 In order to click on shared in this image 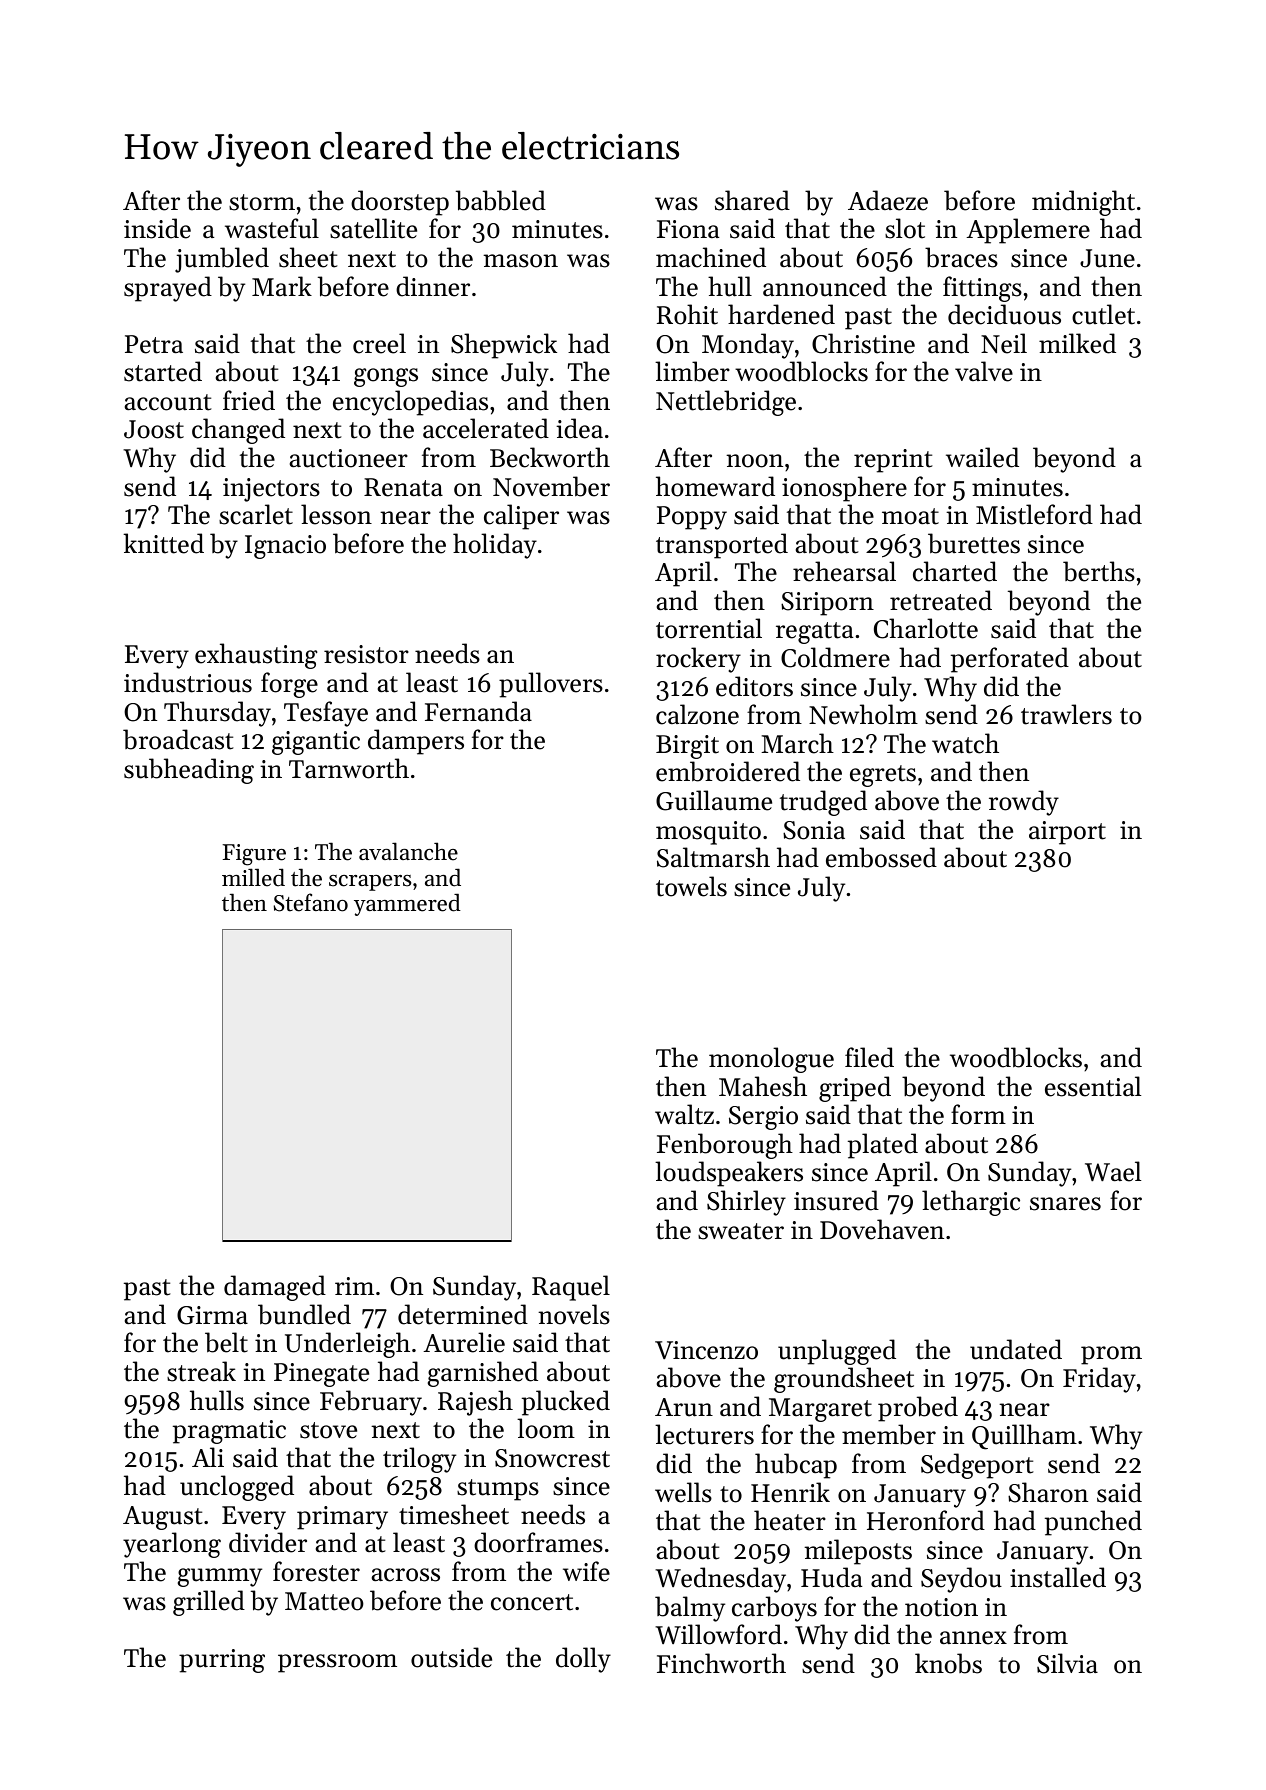, I will do `click(752, 200)`.
